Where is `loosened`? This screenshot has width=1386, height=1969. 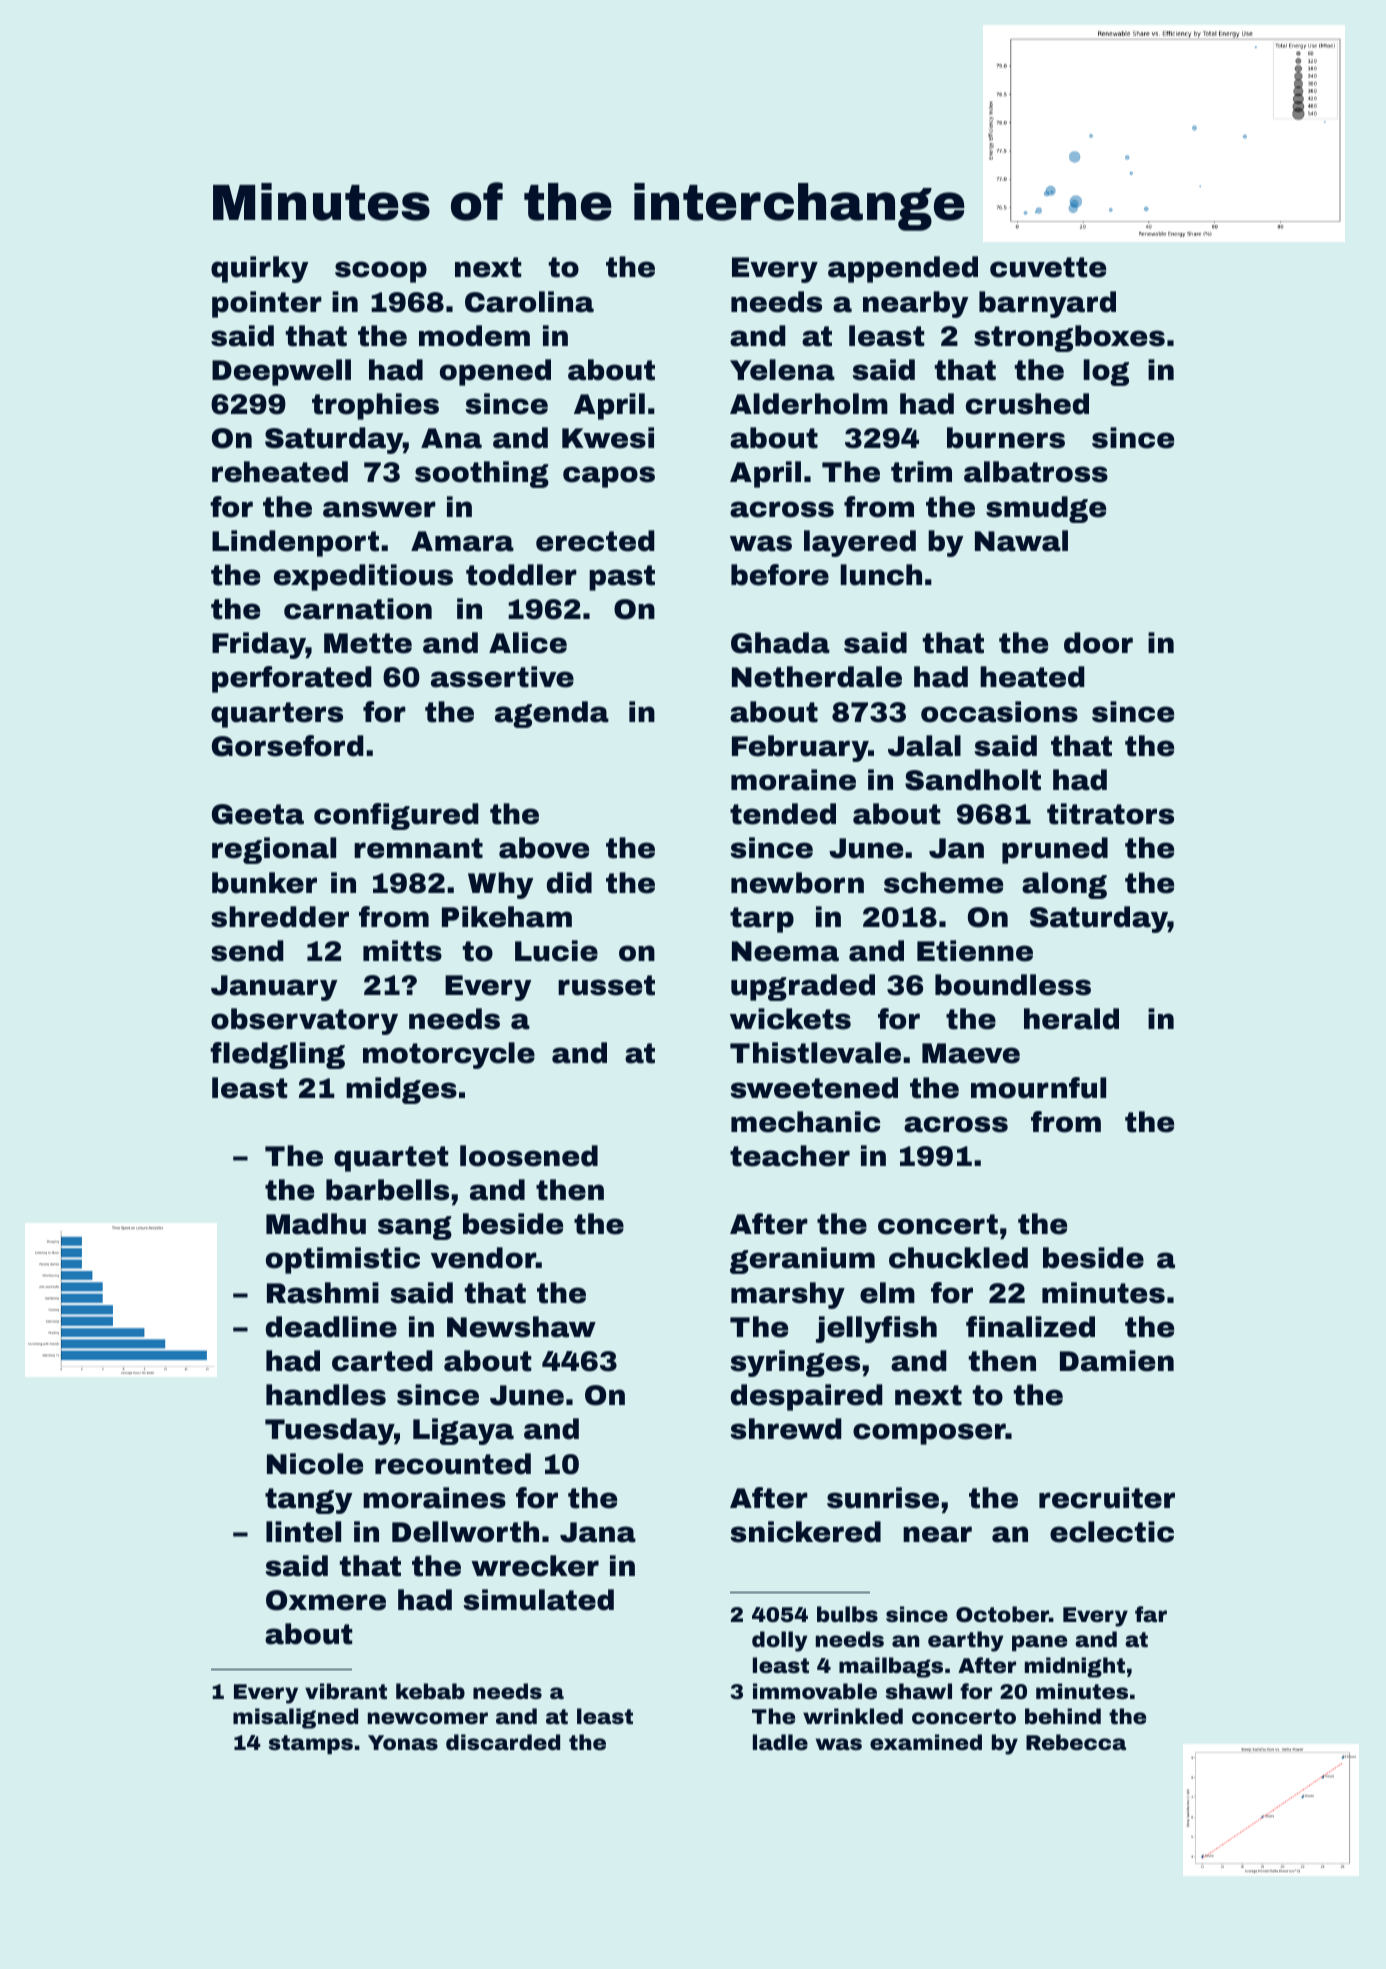 loosened is located at coordinates (529, 1156).
